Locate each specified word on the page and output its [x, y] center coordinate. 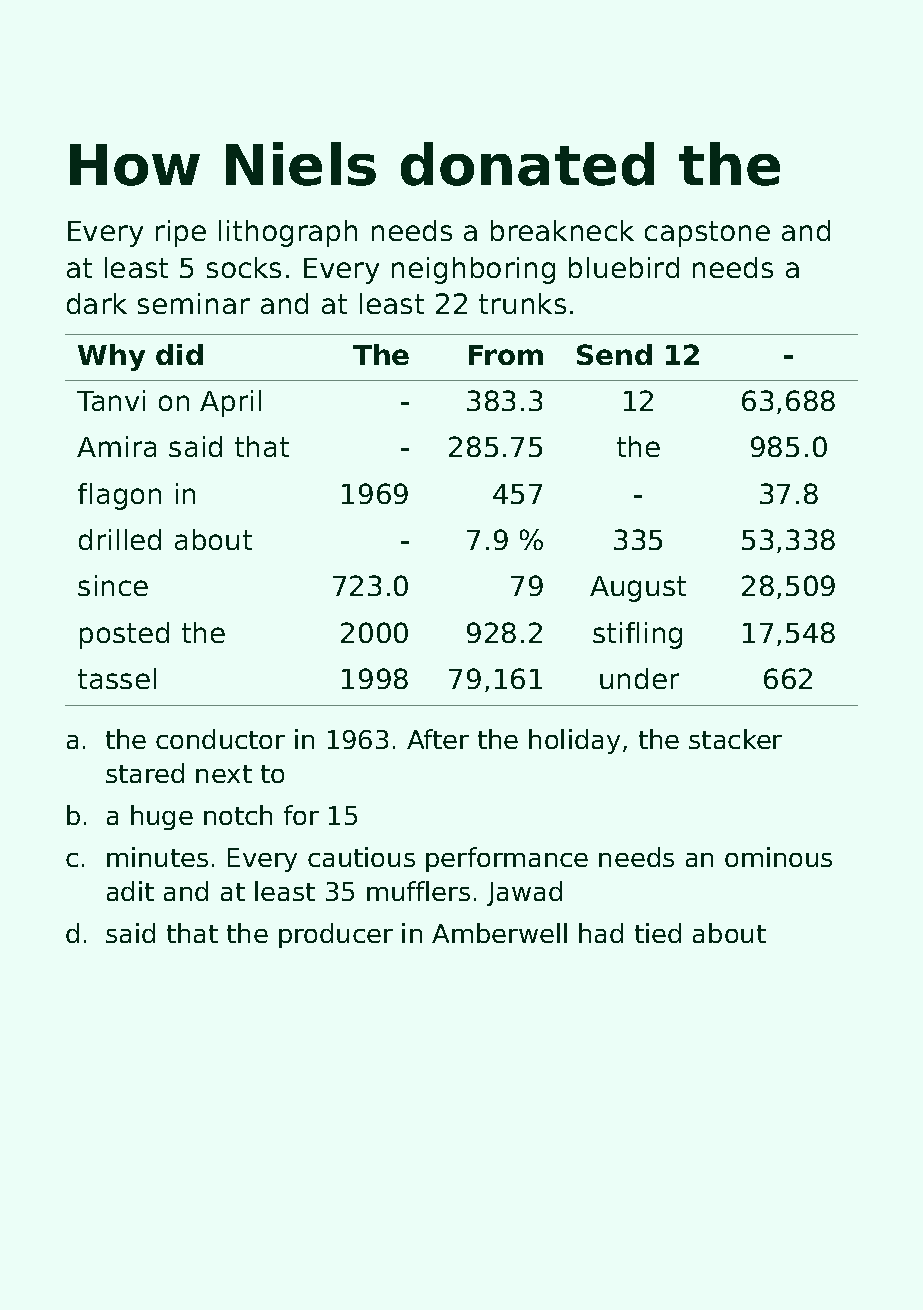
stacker [735, 739]
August [638, 589]
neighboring [473, 270]
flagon [119, 496]
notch [238, 815]
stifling [637, 635]
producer [336, 935]
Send [614, 354]
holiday [574, 741]
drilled [120, 539]
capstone [707, 234]
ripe [181, 233]
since [113, 585]
